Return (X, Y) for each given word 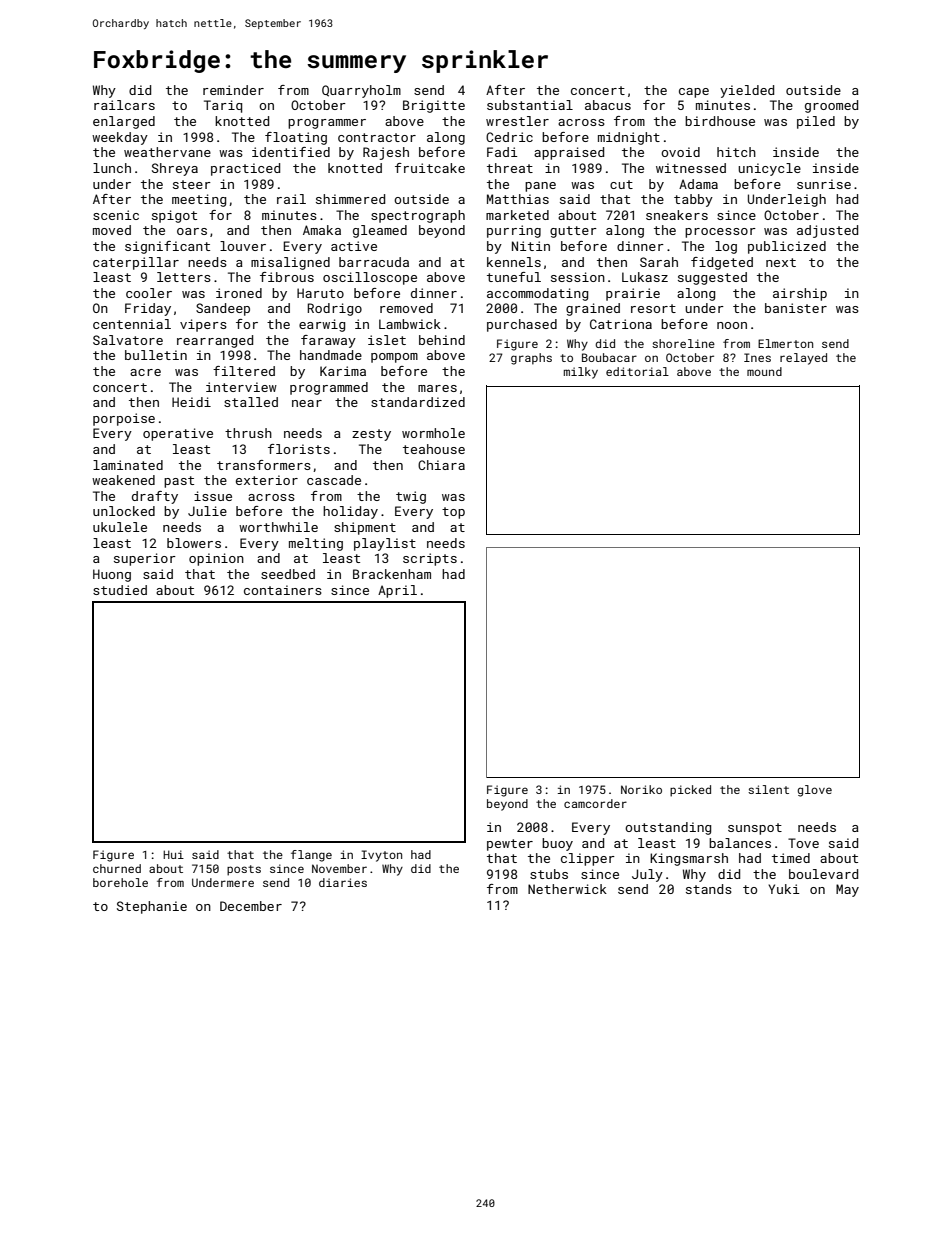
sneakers (677, 215)
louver (243, 246)
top (453, 513)
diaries (343, 882)
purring (514, 231)
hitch (736, 152)
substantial (530, 105)
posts (244, 870)
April (397, 591)
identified (291, 152)
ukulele (120, 527)
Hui (173, 854)
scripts (430, 559)
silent (768, 789)
